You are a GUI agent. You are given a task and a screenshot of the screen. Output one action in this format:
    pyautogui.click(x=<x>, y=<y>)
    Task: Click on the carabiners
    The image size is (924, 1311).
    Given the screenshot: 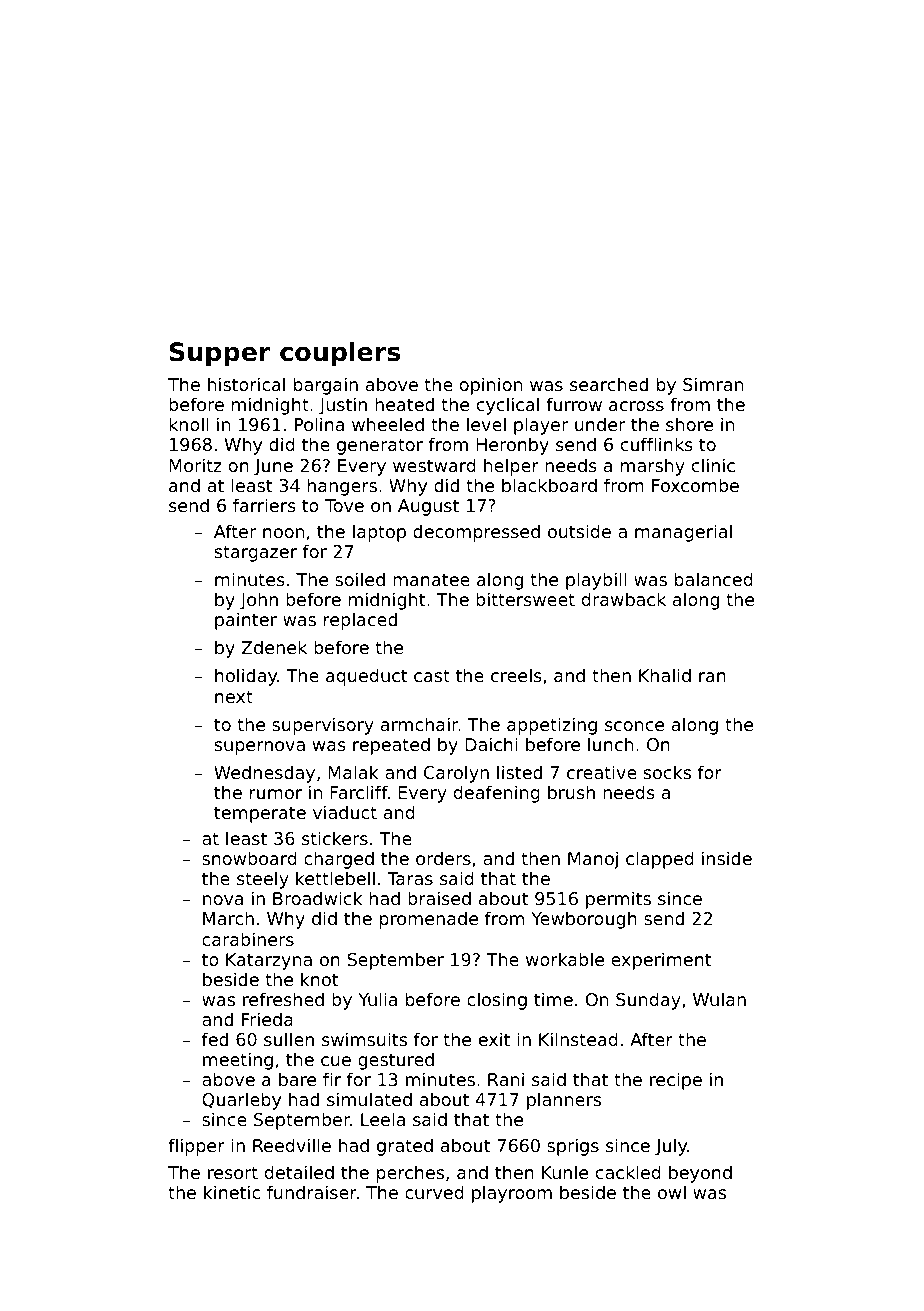 What is the action you would take?
    pyautogui.click(x=248, y=939)
